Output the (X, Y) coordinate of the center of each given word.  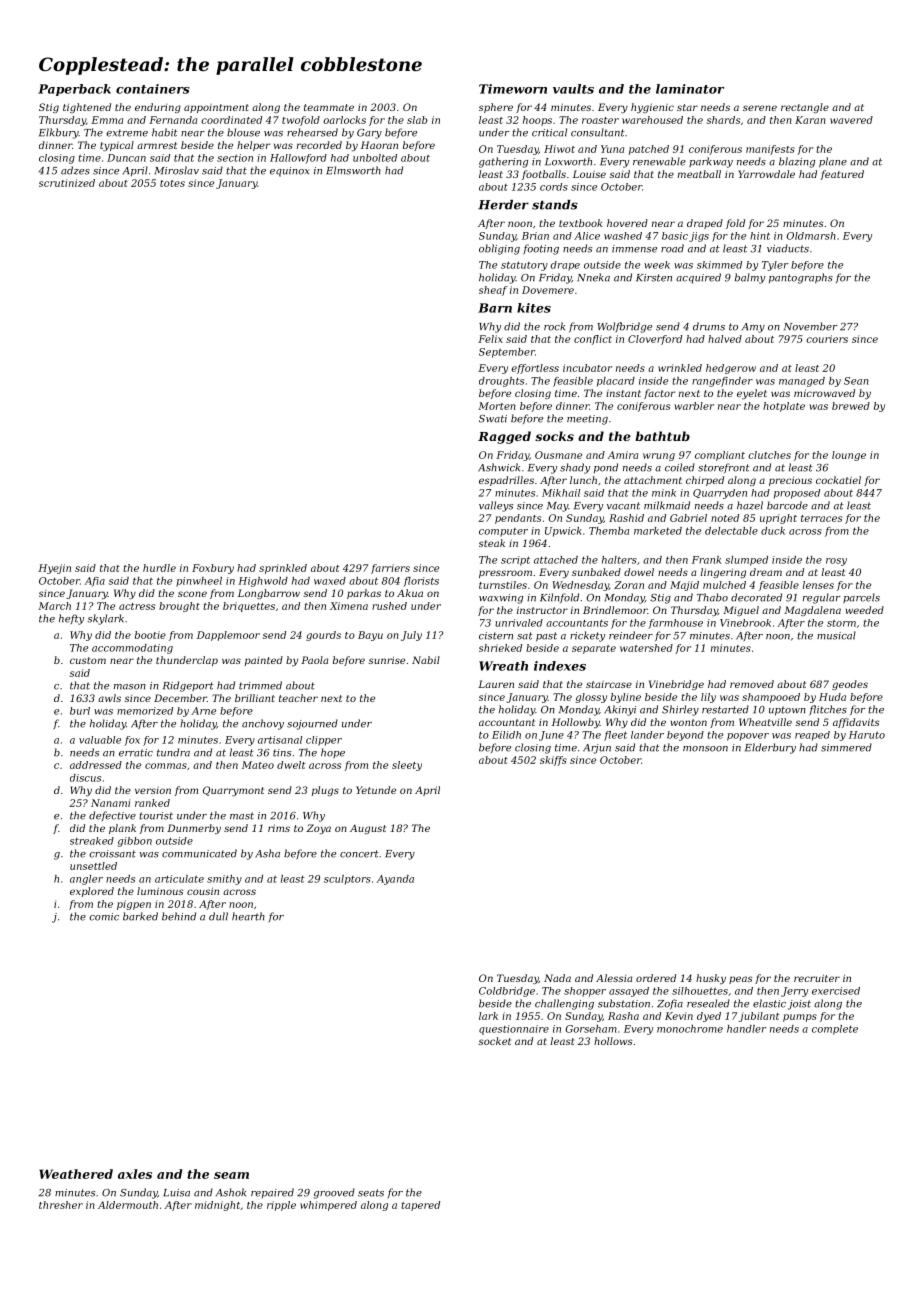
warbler (694, 406)
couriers (827, 339)
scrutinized (67, 183)
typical (117, 146)
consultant (598, 132)
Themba (609, 531)
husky (711, 979)
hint (760, 236)
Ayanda (395, 880)
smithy (224, 880)
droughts (501, 382)
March (54, 606)
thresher (61, 1205)
